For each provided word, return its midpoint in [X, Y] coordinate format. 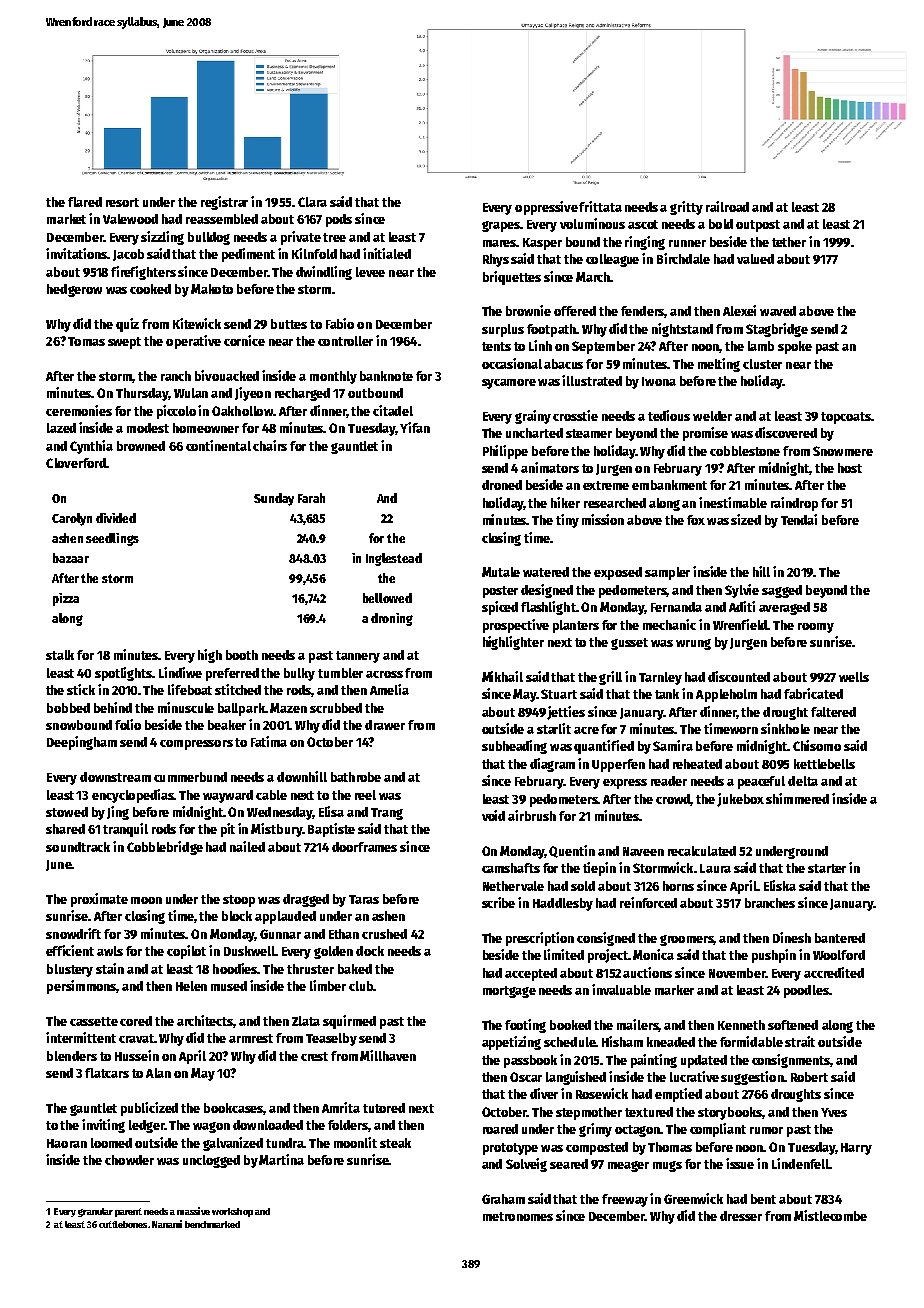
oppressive [546, 208]
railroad [727, 206]
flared [85, 202]
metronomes [518, 1216]
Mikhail [502, 676]
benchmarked [212, 1224]
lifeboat [190, 689]
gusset [629, 644]
